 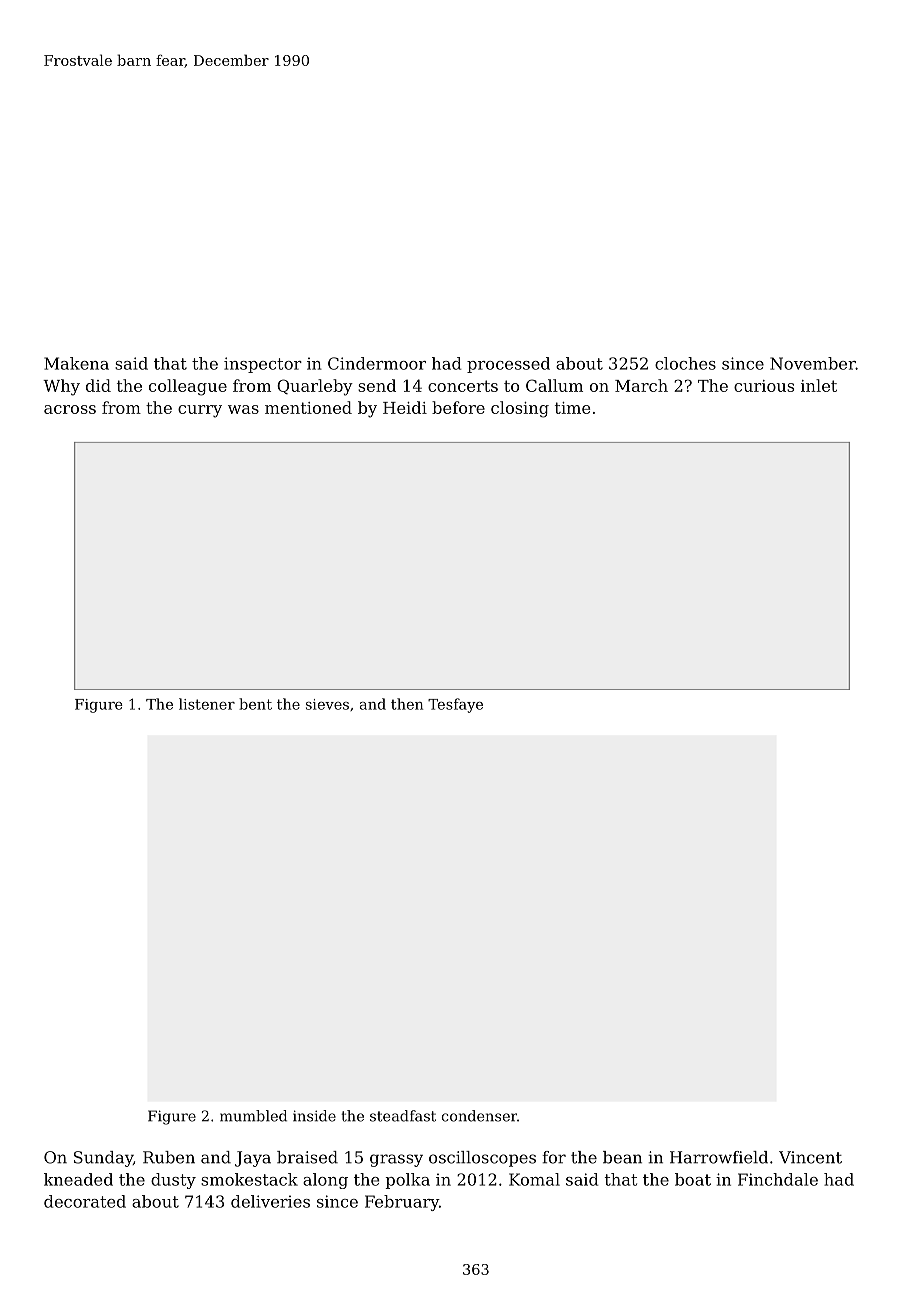 What do you see at coordinates (98, 385) in the image?
I see `did` at bounding box center [98, 385].
